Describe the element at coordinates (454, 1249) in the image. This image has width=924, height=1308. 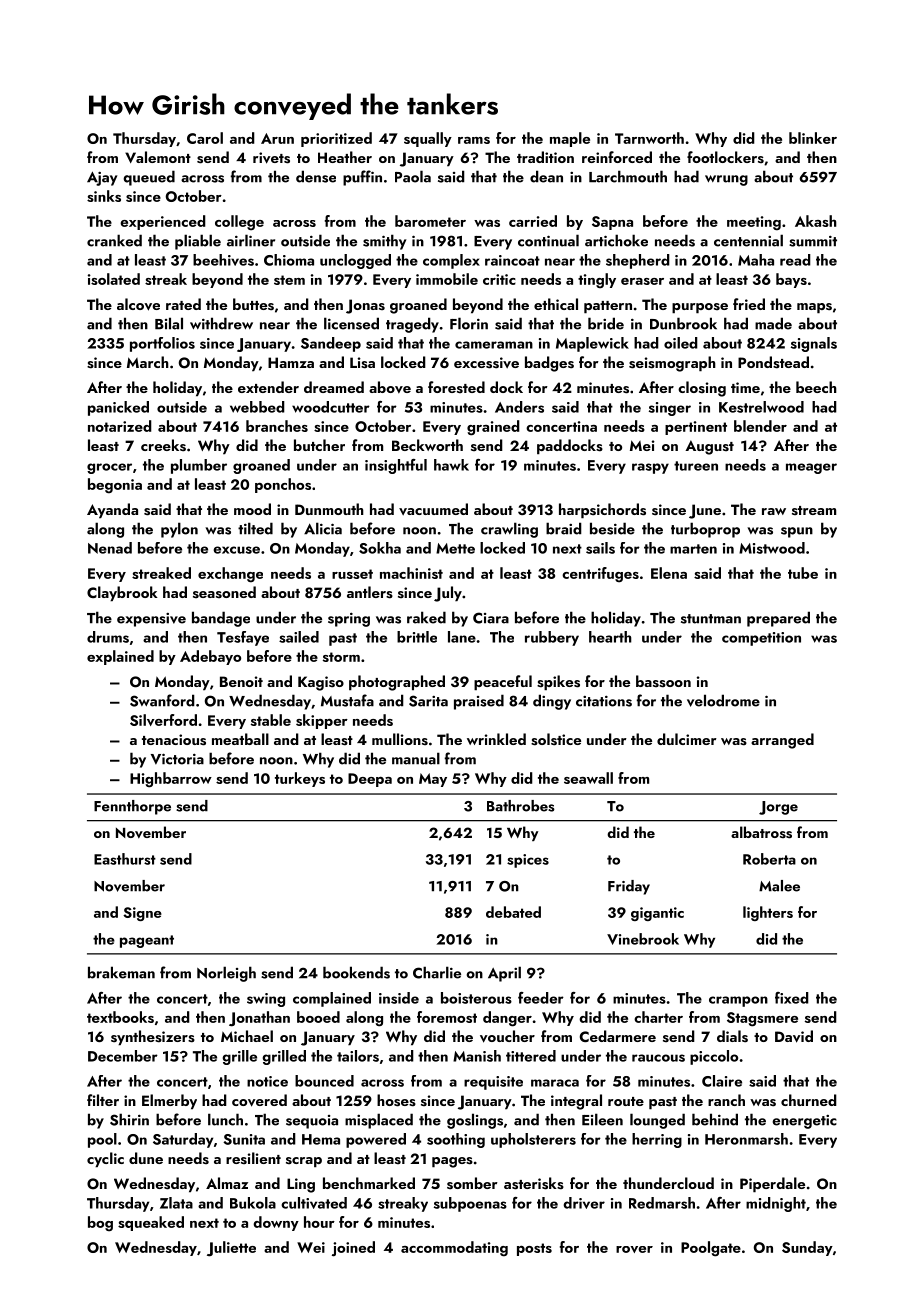
I see `accommodating` at that location.
